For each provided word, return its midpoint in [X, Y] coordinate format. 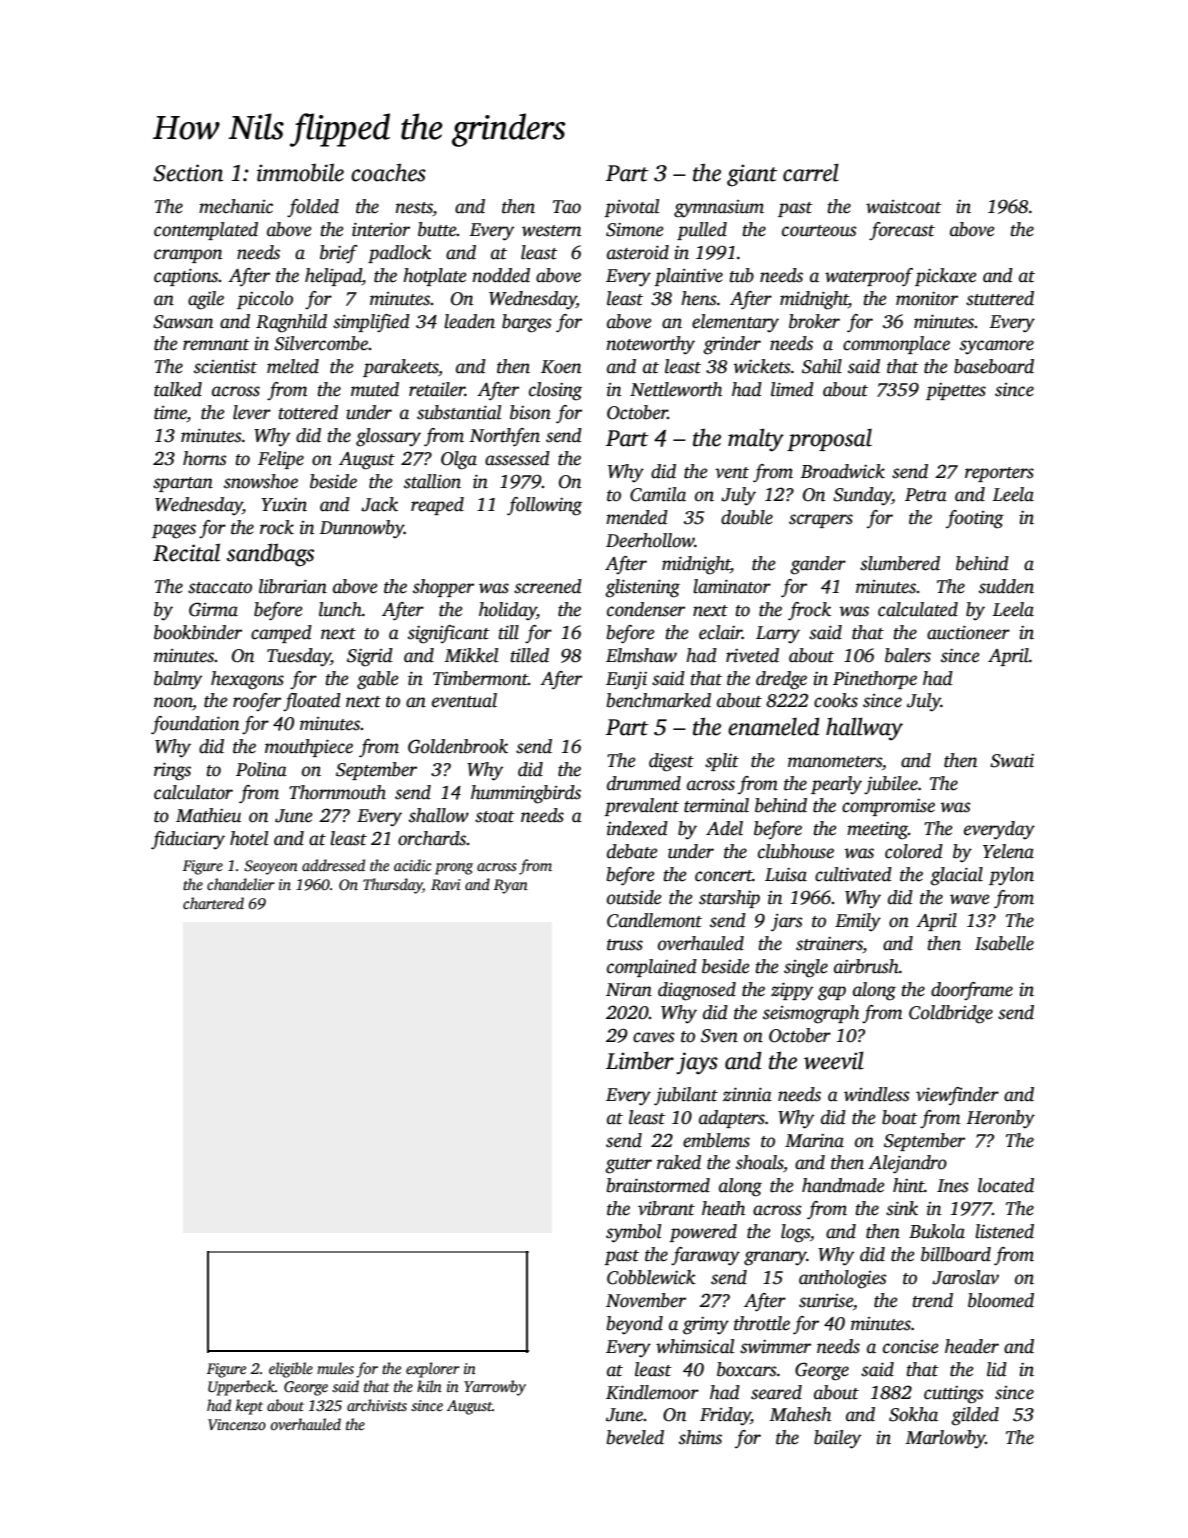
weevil [834, 1060]
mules [335, 1368]
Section [188, 173]
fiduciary [188, 840]
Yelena [1008, 851]
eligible [291, 1370]
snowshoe [261, 481]
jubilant [686, 1096]
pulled [702, 231]
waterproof [869, 277]
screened [548, 586]
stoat [495, 817]
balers [908, 655]
